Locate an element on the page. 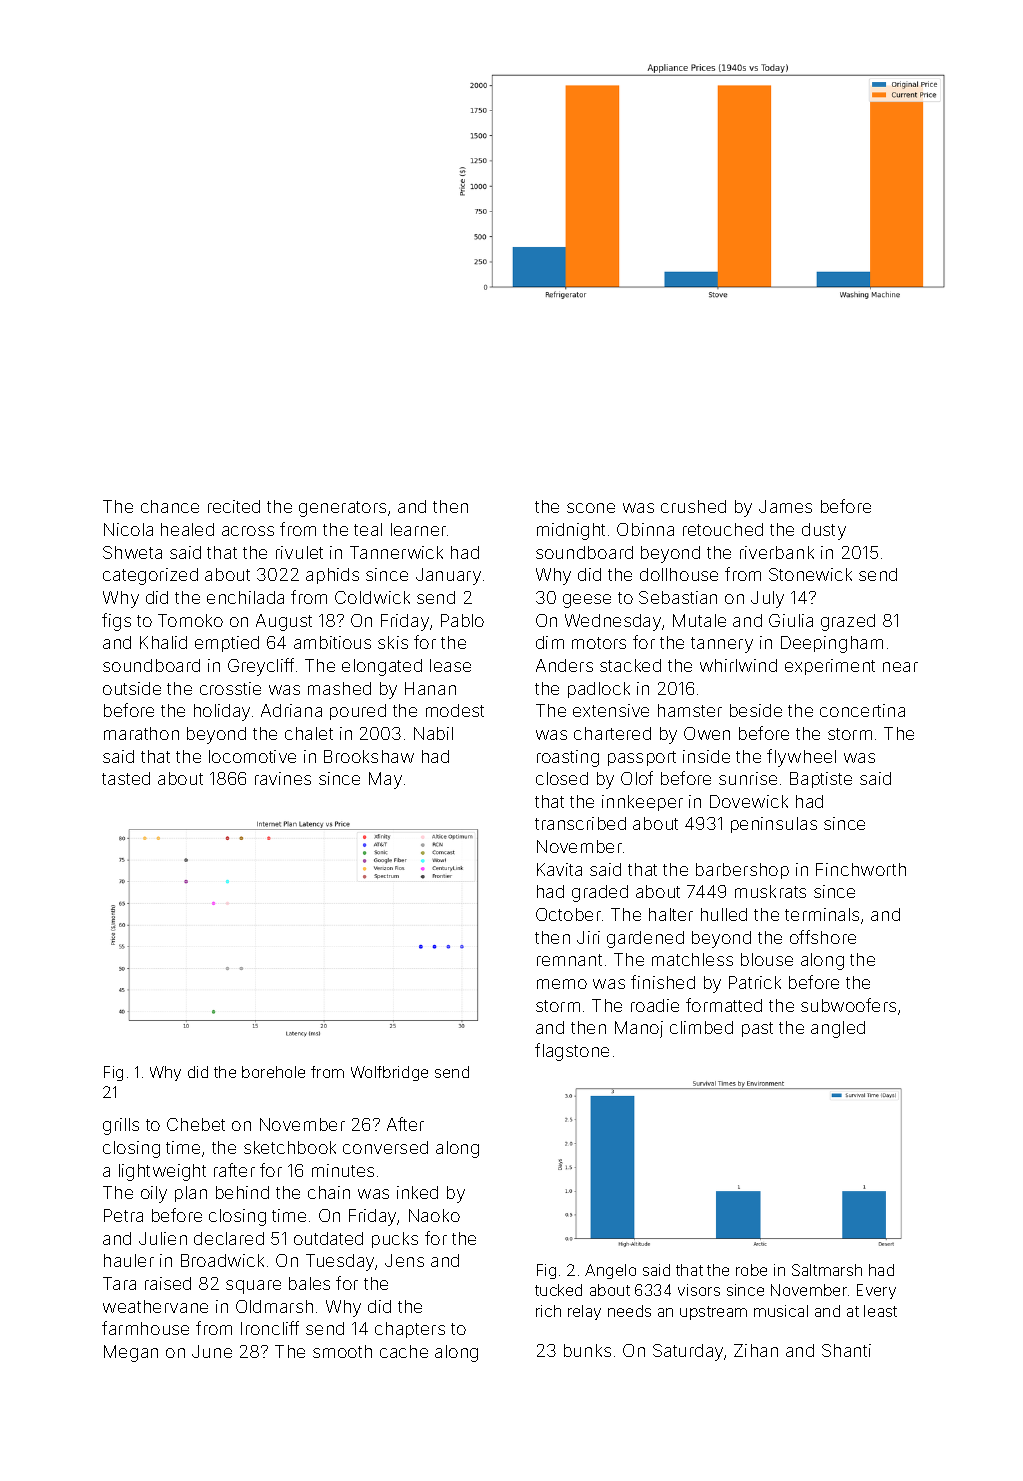 Image resolution: width=1023 pixels, height=1481 pixels. tasted is located at coordinates (126, 778).
